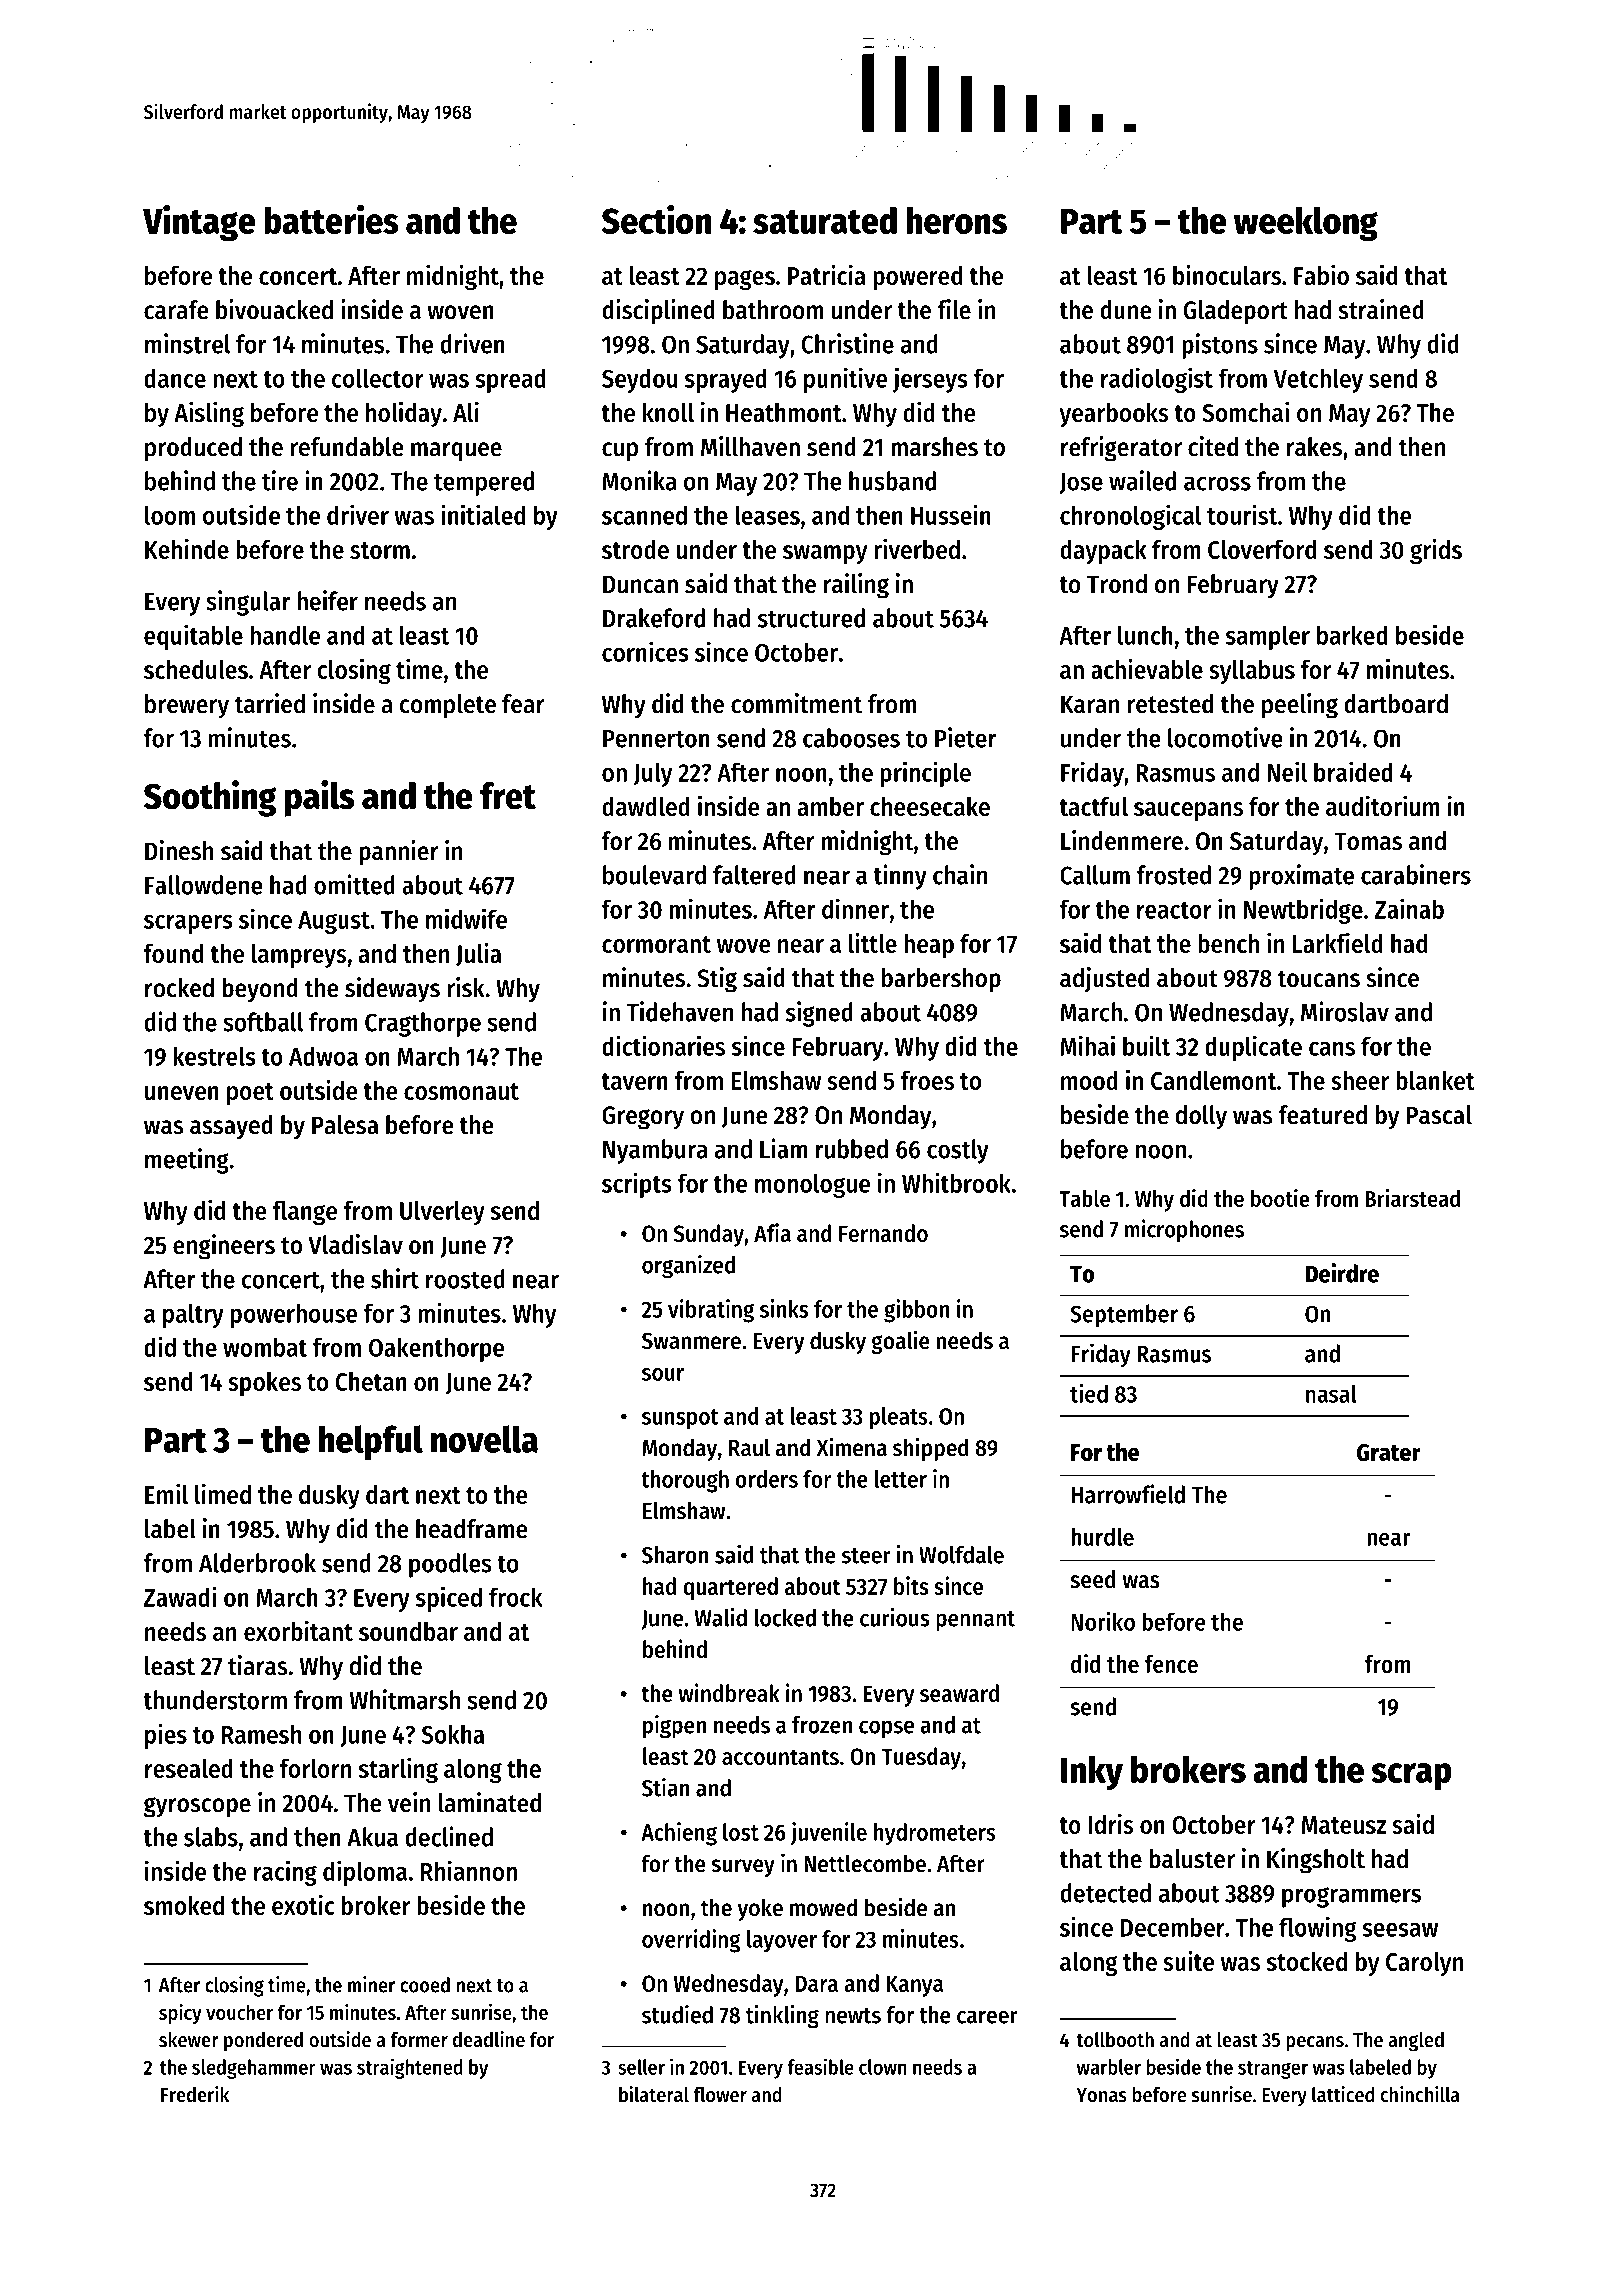  Describe the element at coordinates (1101, 2095) in the document. I see `Yonas` at that location.
